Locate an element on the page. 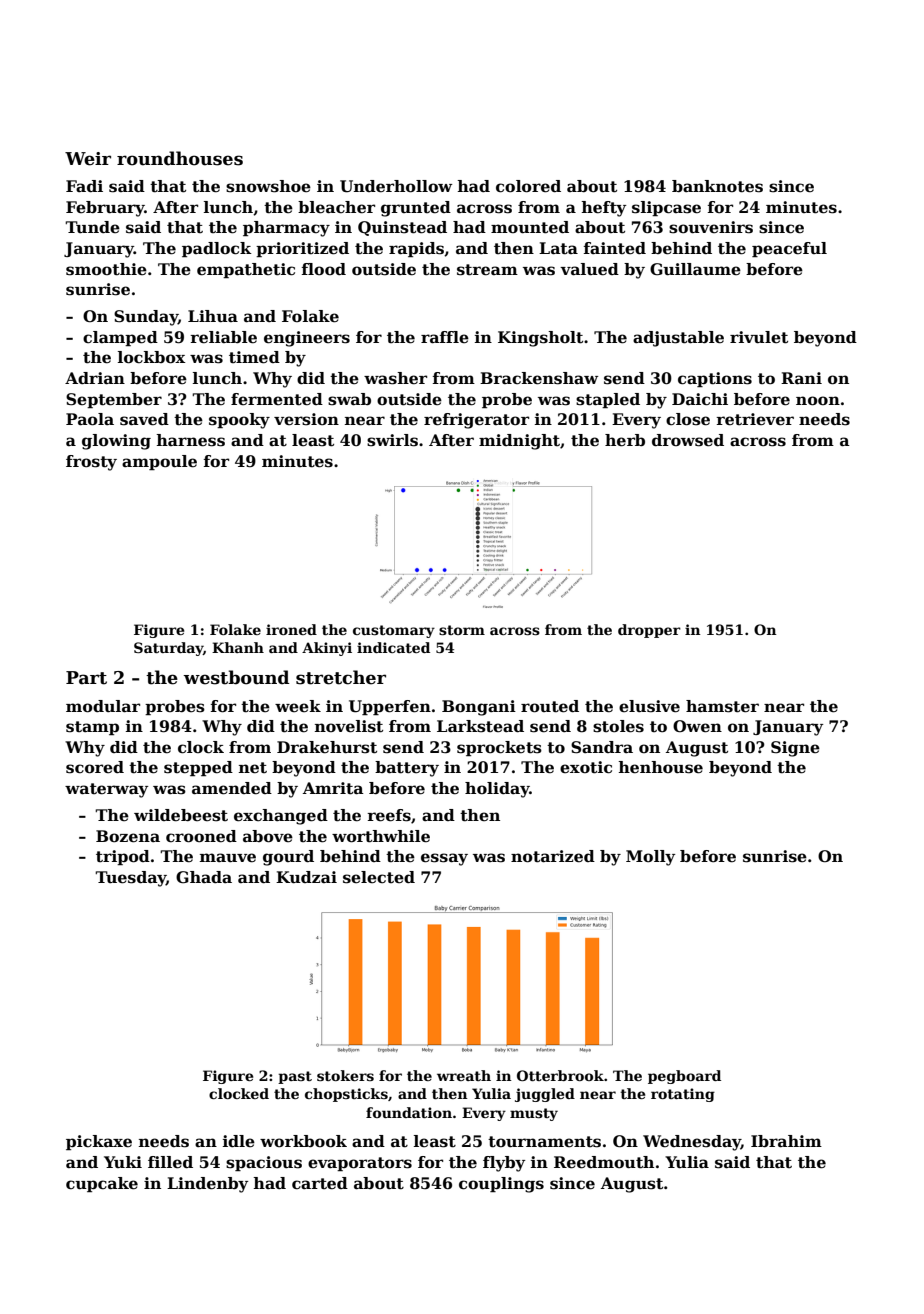 The width and height of the page is (924, 1314). Ibrahim is located at coordinates (786, 1141).
